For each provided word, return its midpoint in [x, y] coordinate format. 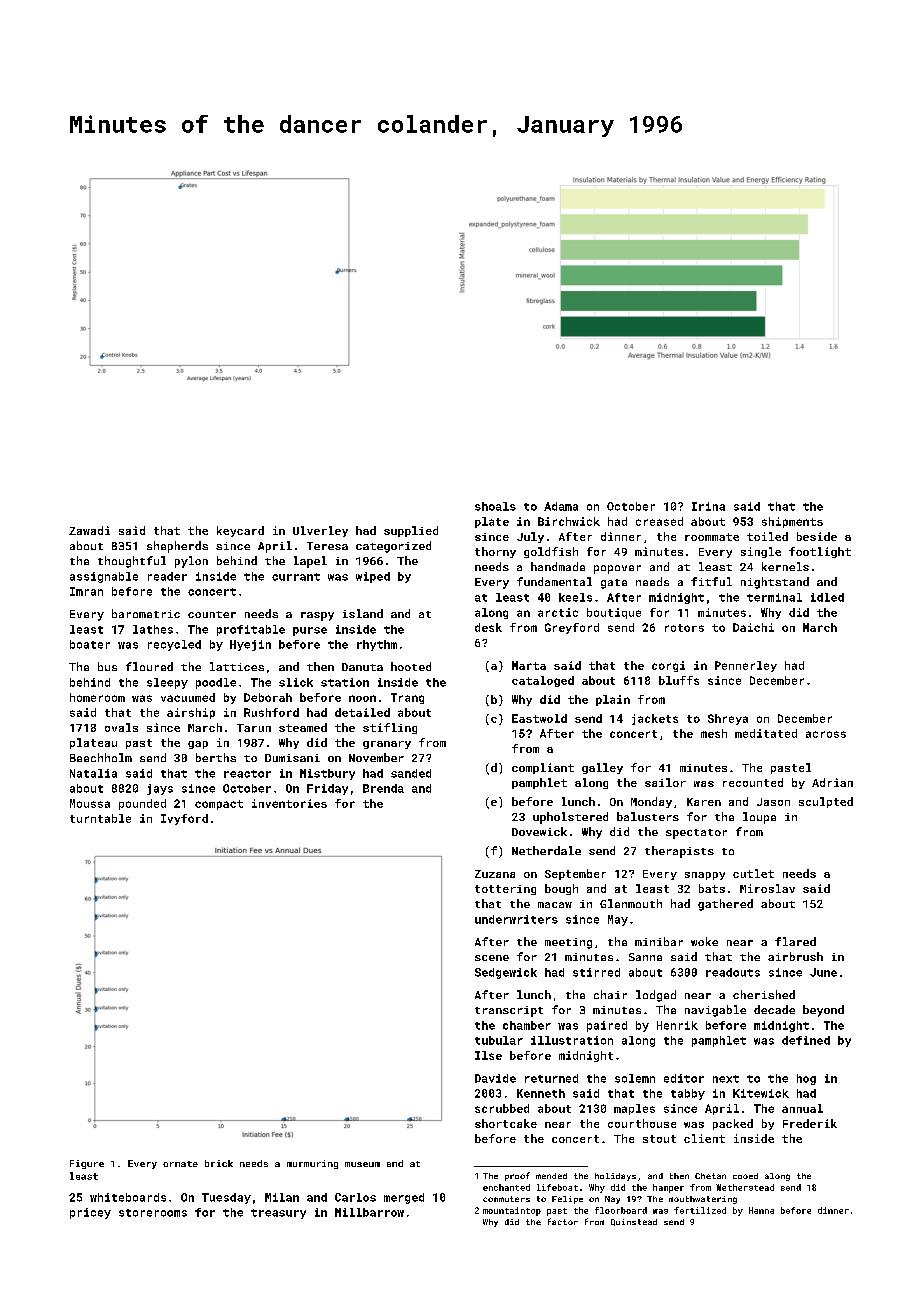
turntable [100, 818]
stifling [390, 728]
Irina [708, 506]
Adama [561, 506]
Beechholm [101, 757]
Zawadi [89, 530]
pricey [90, 1213]
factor [563, 1221]
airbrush [795, 956]
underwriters [516, 919]
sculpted [826, 802]
